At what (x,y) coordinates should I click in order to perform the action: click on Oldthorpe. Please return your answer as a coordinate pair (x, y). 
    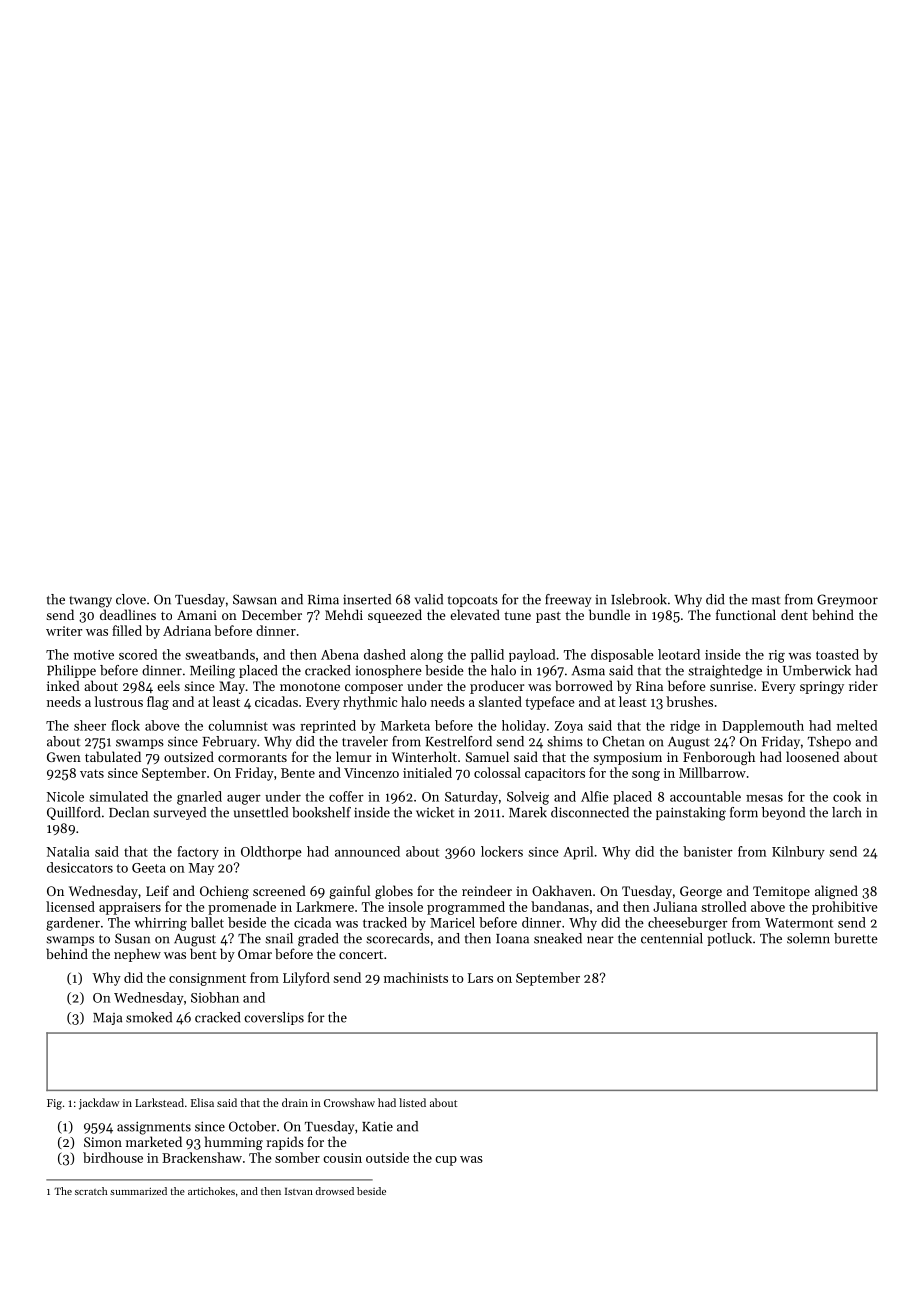
    Looking at the image, I should click on (271, 853).
